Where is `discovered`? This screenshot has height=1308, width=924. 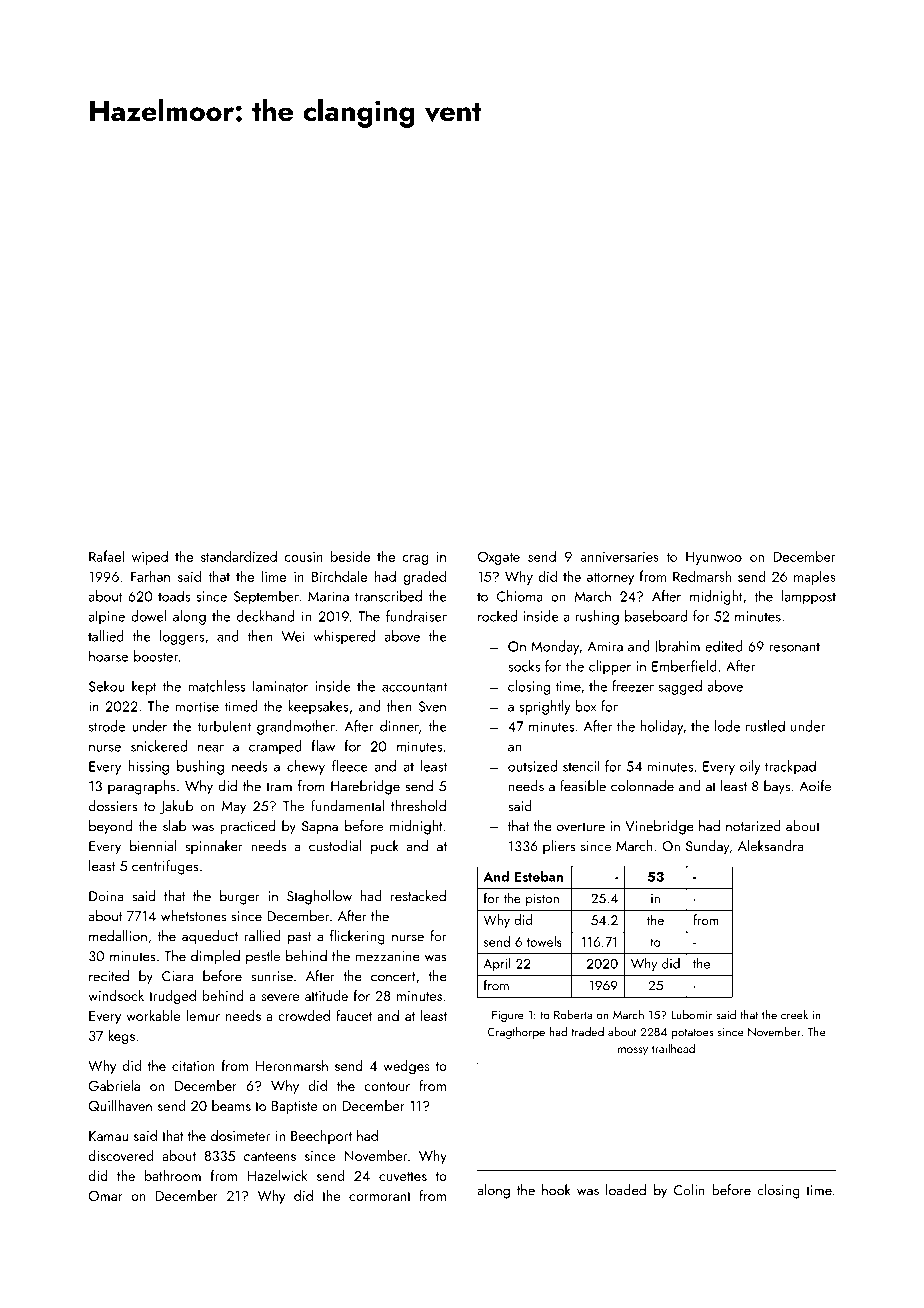 discovered is located at coordinates (121, 1155).
